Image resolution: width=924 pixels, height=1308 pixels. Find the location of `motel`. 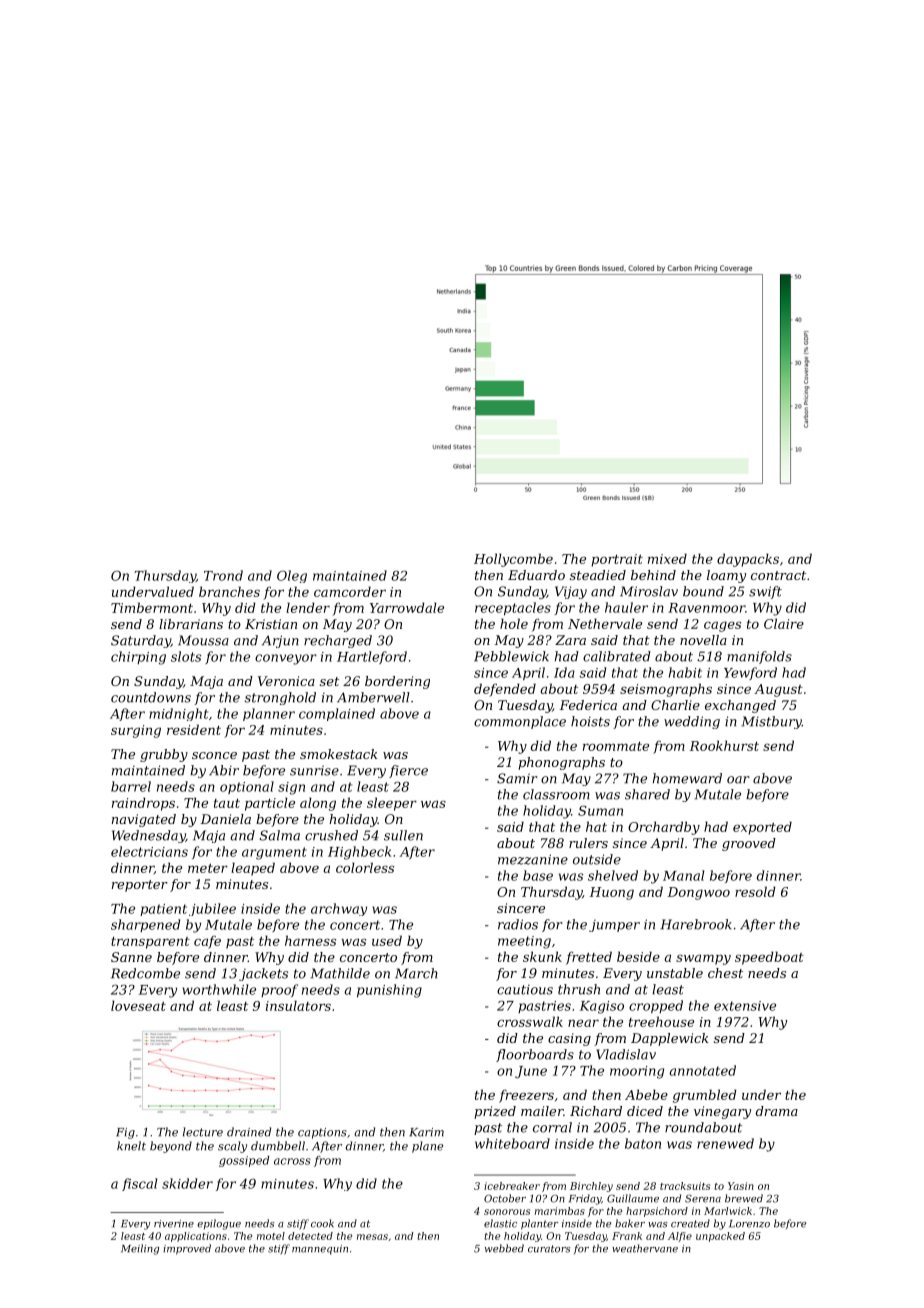

motel is located at coordinates (271, 1236).
